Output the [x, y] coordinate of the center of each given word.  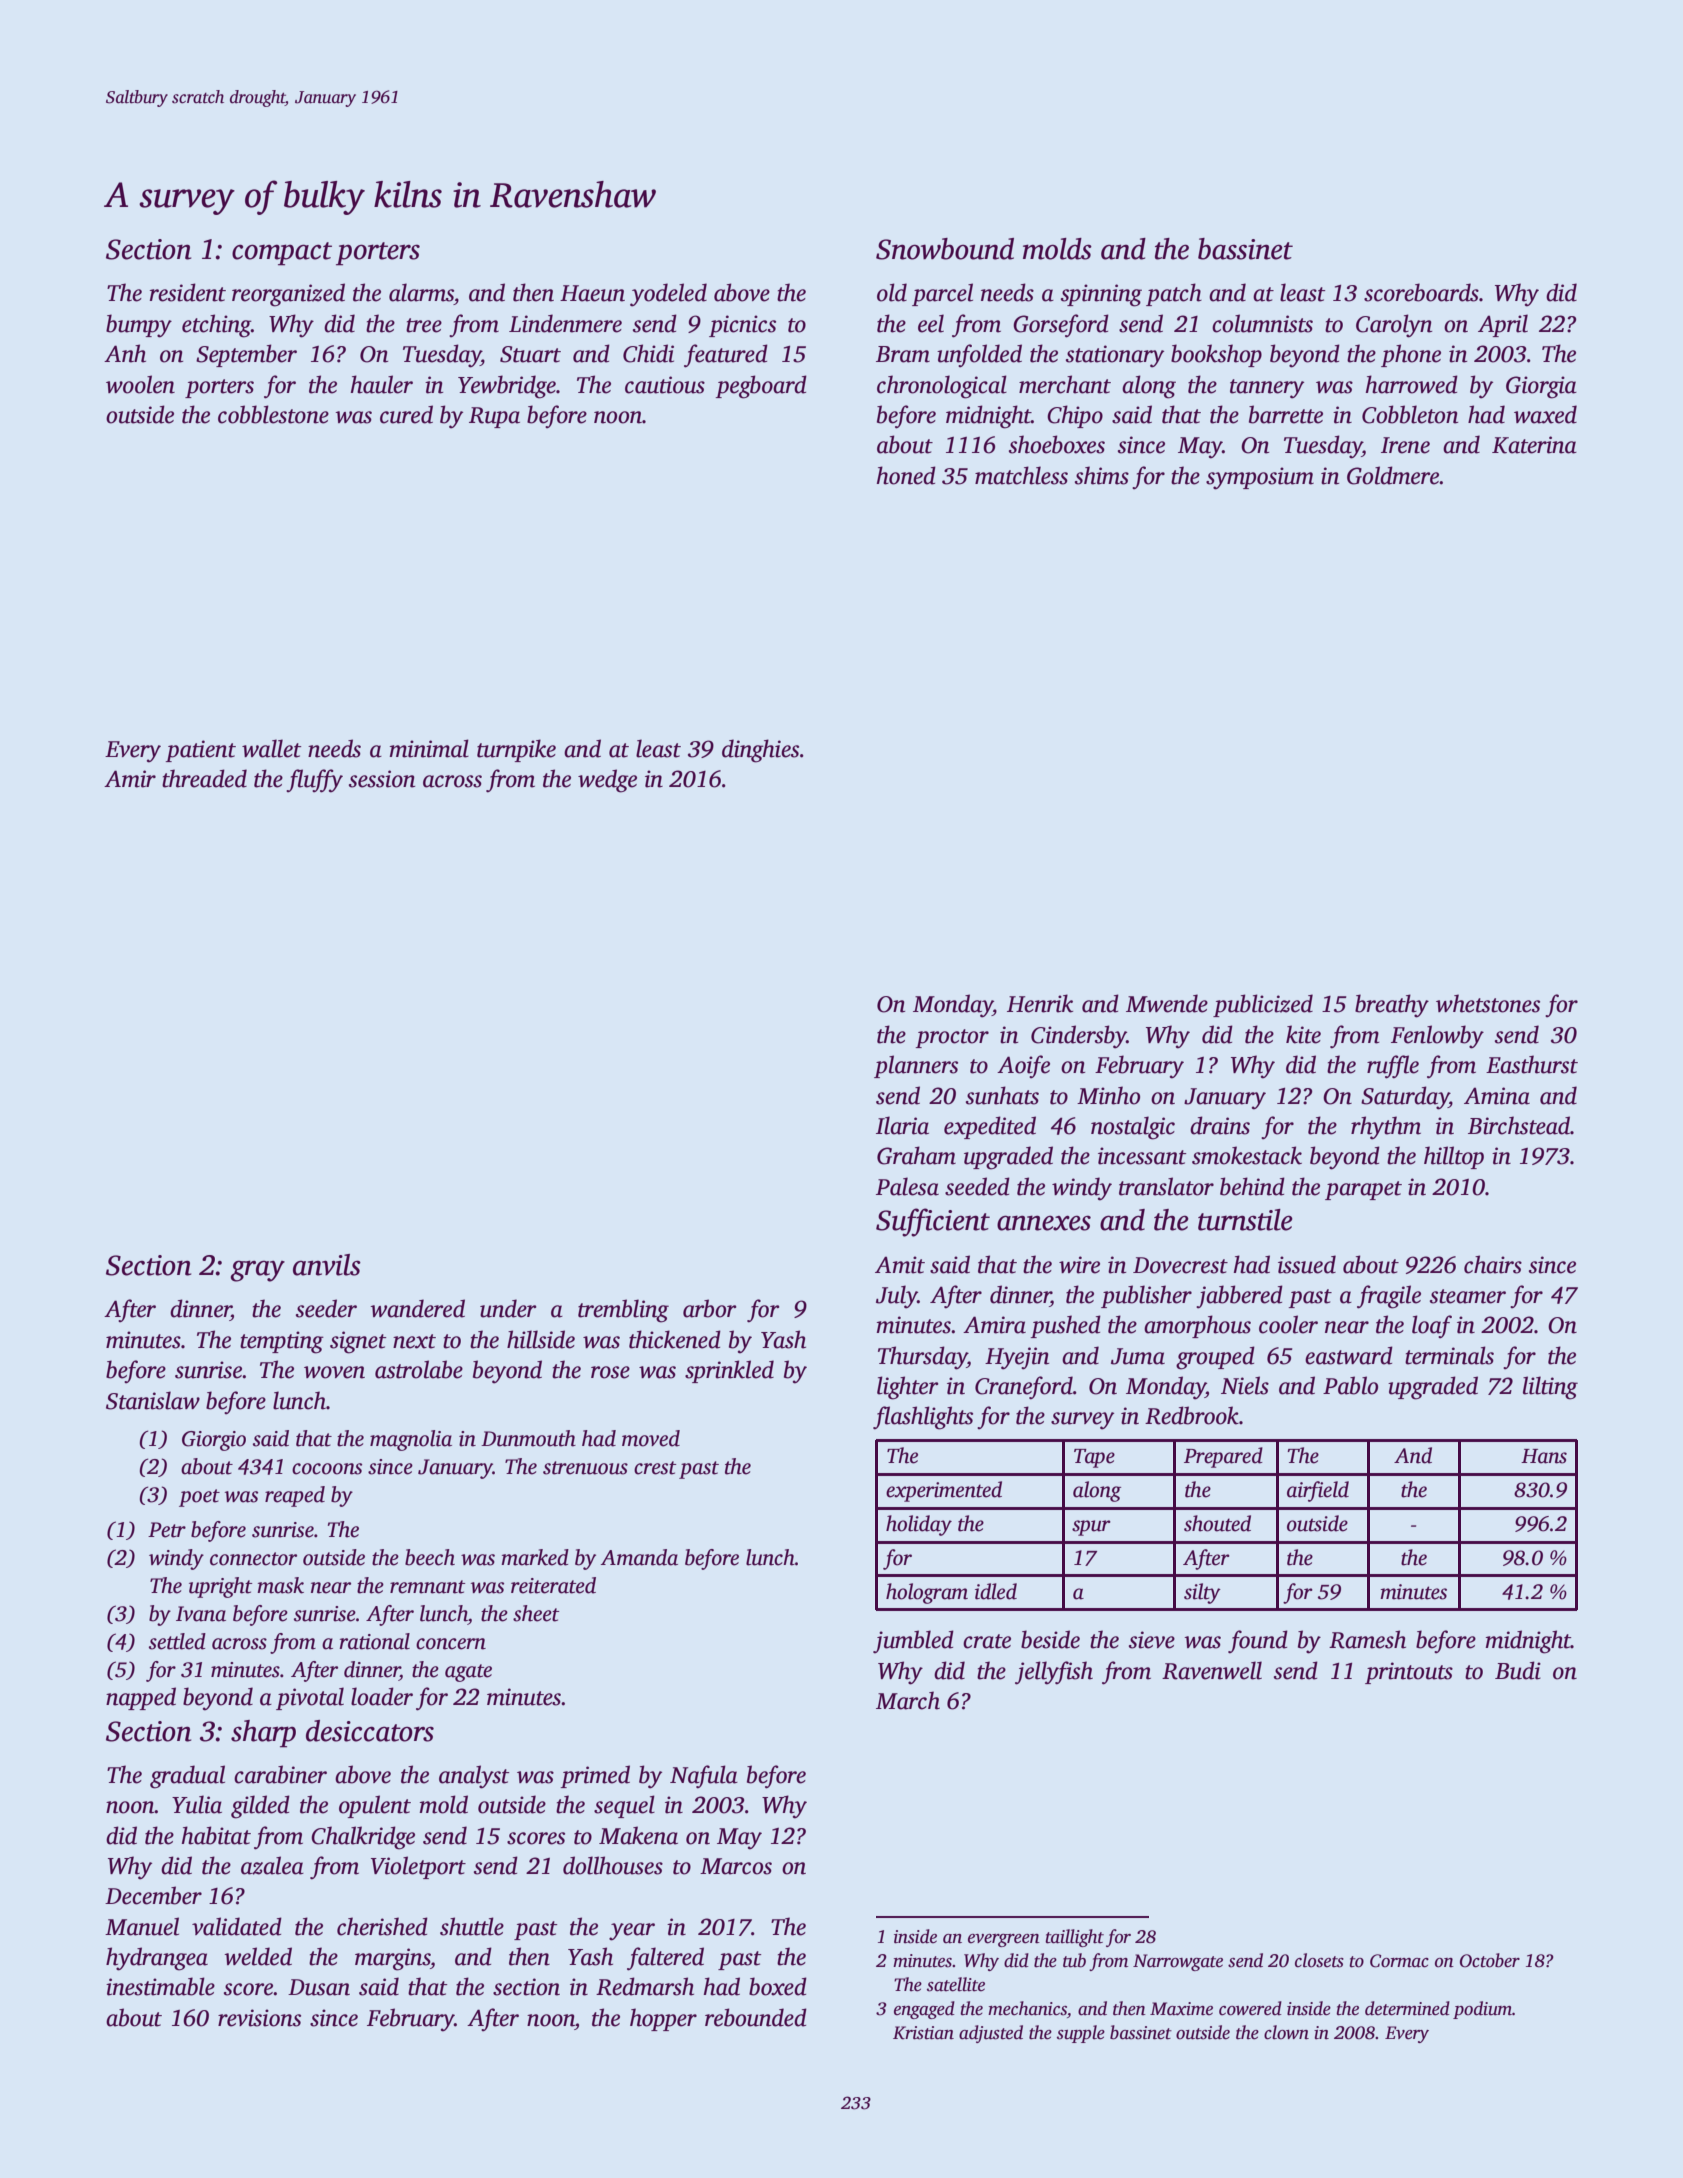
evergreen [1004, 1940]
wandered [417, 1308]
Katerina [1534, 445]
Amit [900, 1265]
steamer [1468, 1296]
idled [996, 1591]
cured [406, 414]
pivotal [310, 1698]
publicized [1263, 1005]
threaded [204, 778]
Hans [1544, 1456]
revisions [259, 2018]
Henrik [1040, 1003]
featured [726, 356]
